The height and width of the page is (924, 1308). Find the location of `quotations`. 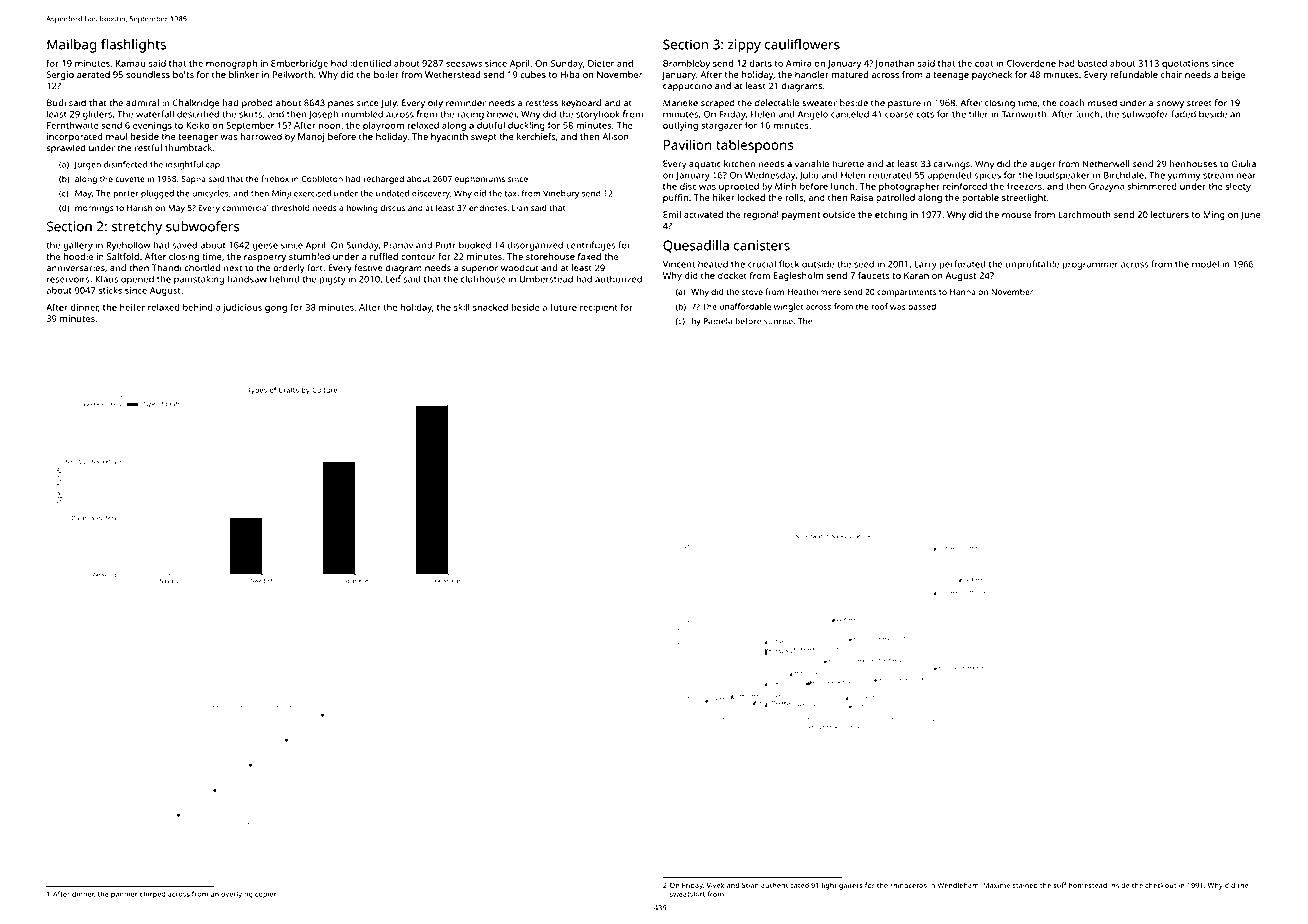

quotations is located at coordinates (1185, 64).
